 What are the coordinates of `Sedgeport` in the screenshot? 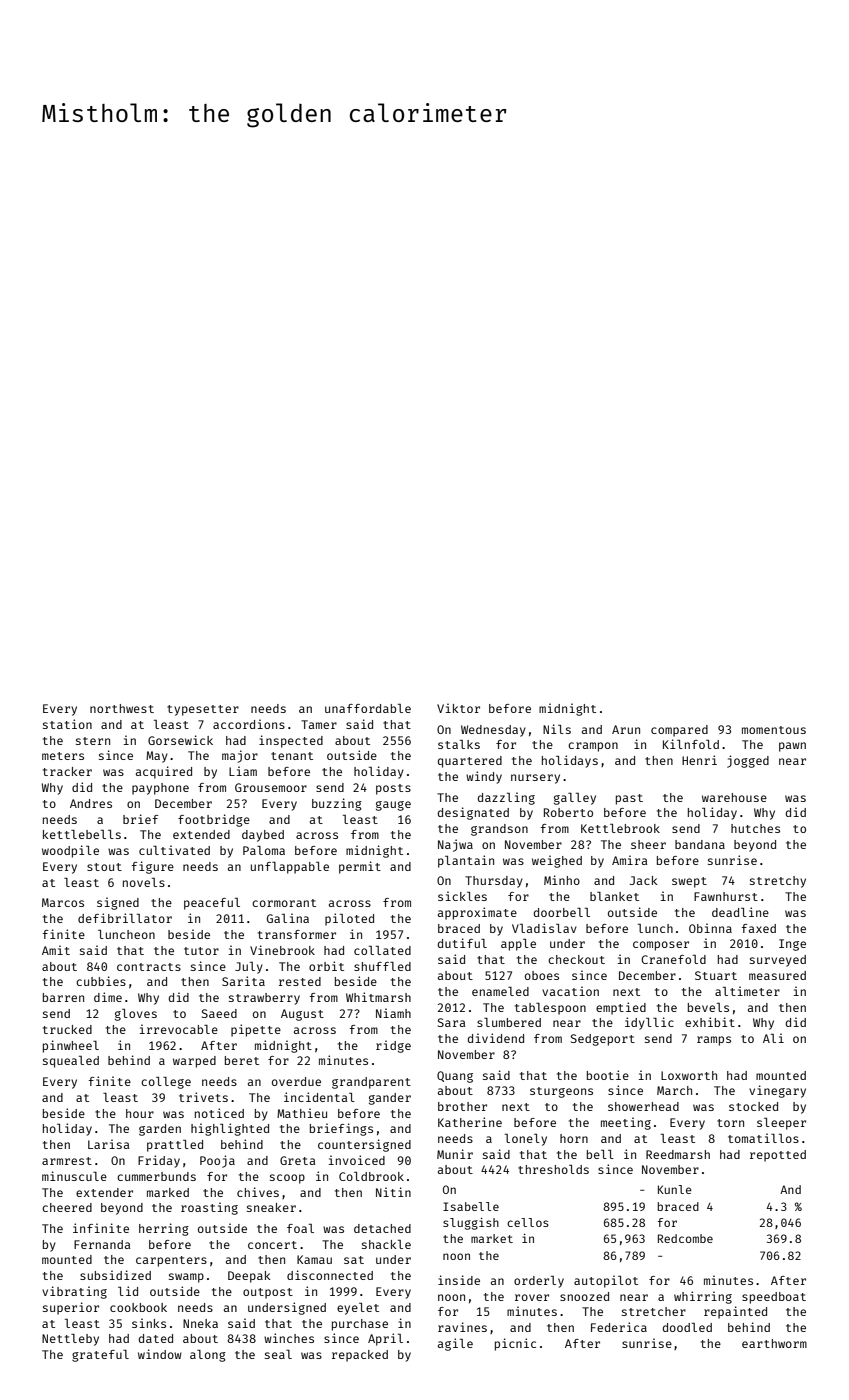 It's located at (603, 1040).
